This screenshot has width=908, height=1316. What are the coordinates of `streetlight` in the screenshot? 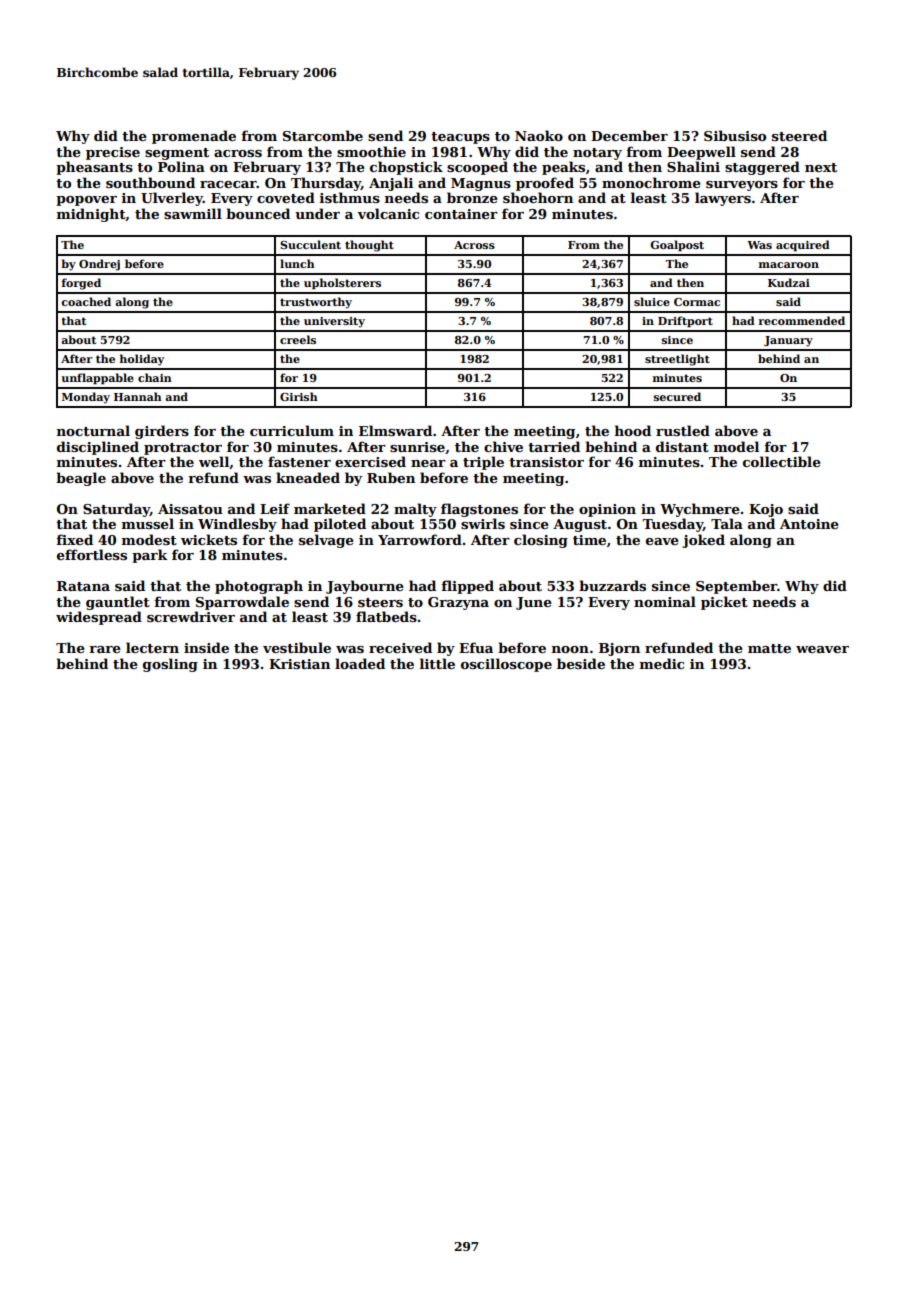 It's located at (677, 360).
